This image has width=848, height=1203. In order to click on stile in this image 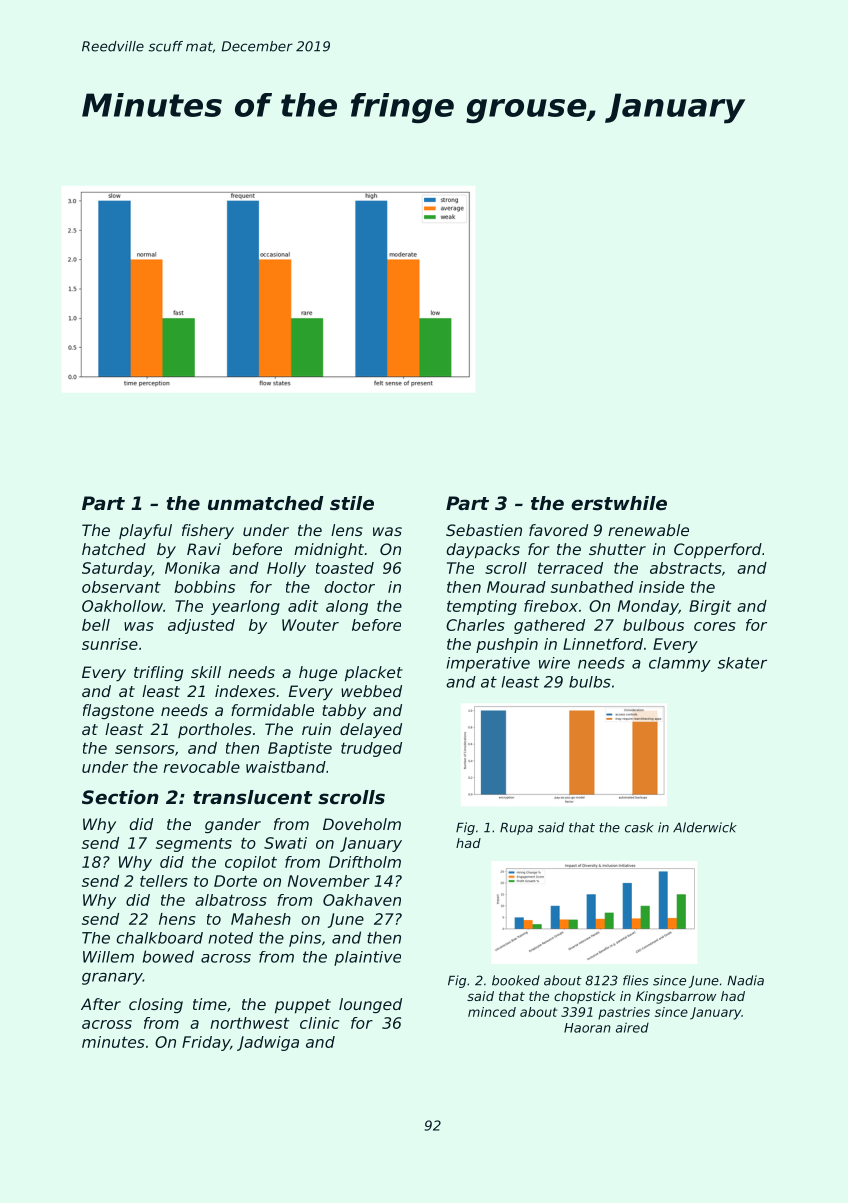, I will do `click(352, 503)`.
